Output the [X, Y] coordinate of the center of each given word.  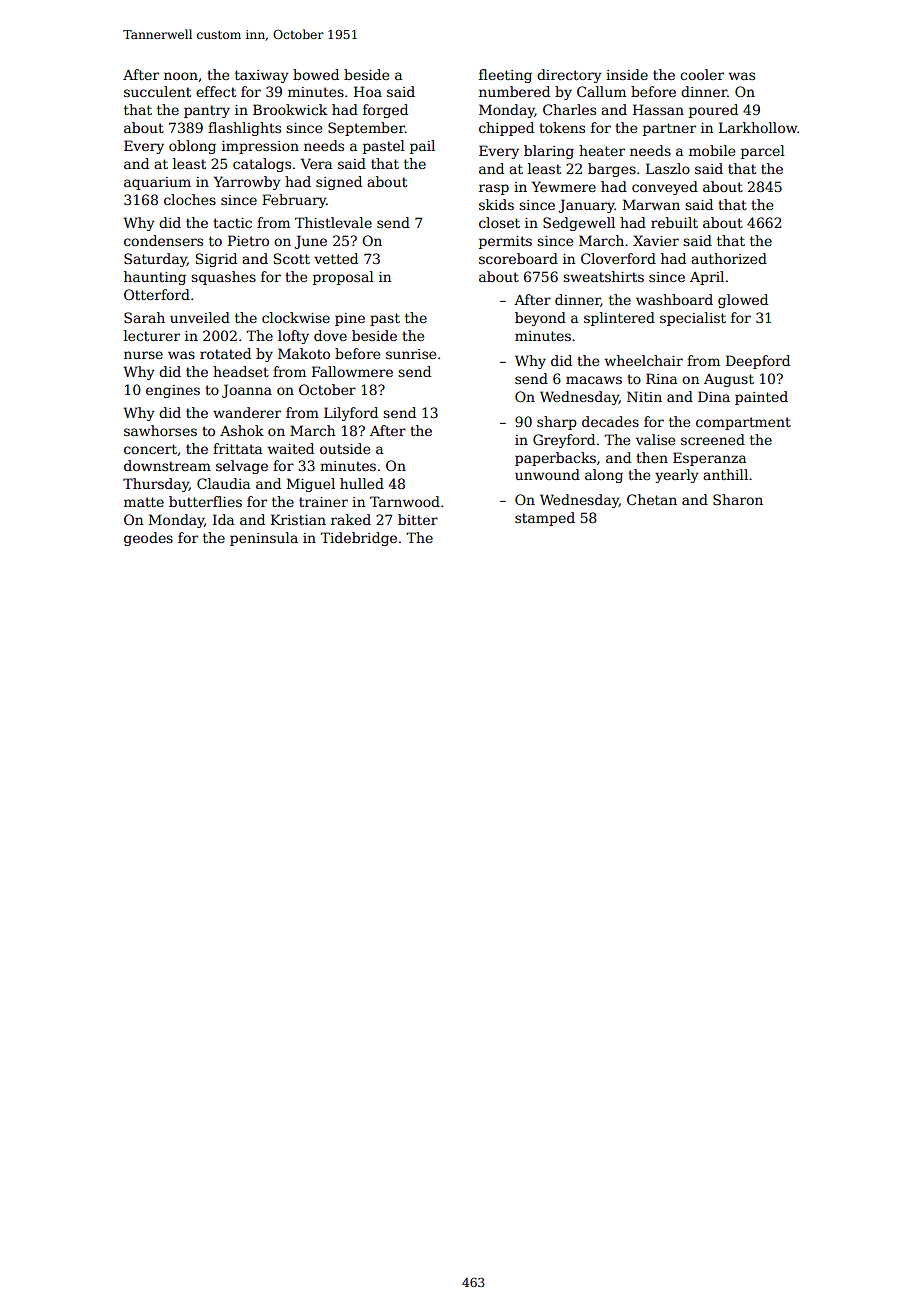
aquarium [157, 183]
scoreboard [518, 258]
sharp [557, 423]
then [652, 457]
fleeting [505, 76]
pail [422, 147]
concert [150, 449]
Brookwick [290, 109]
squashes [223, 278]
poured [713, 111]
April [707, 278]
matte [144, 502]
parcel [763, 152]
